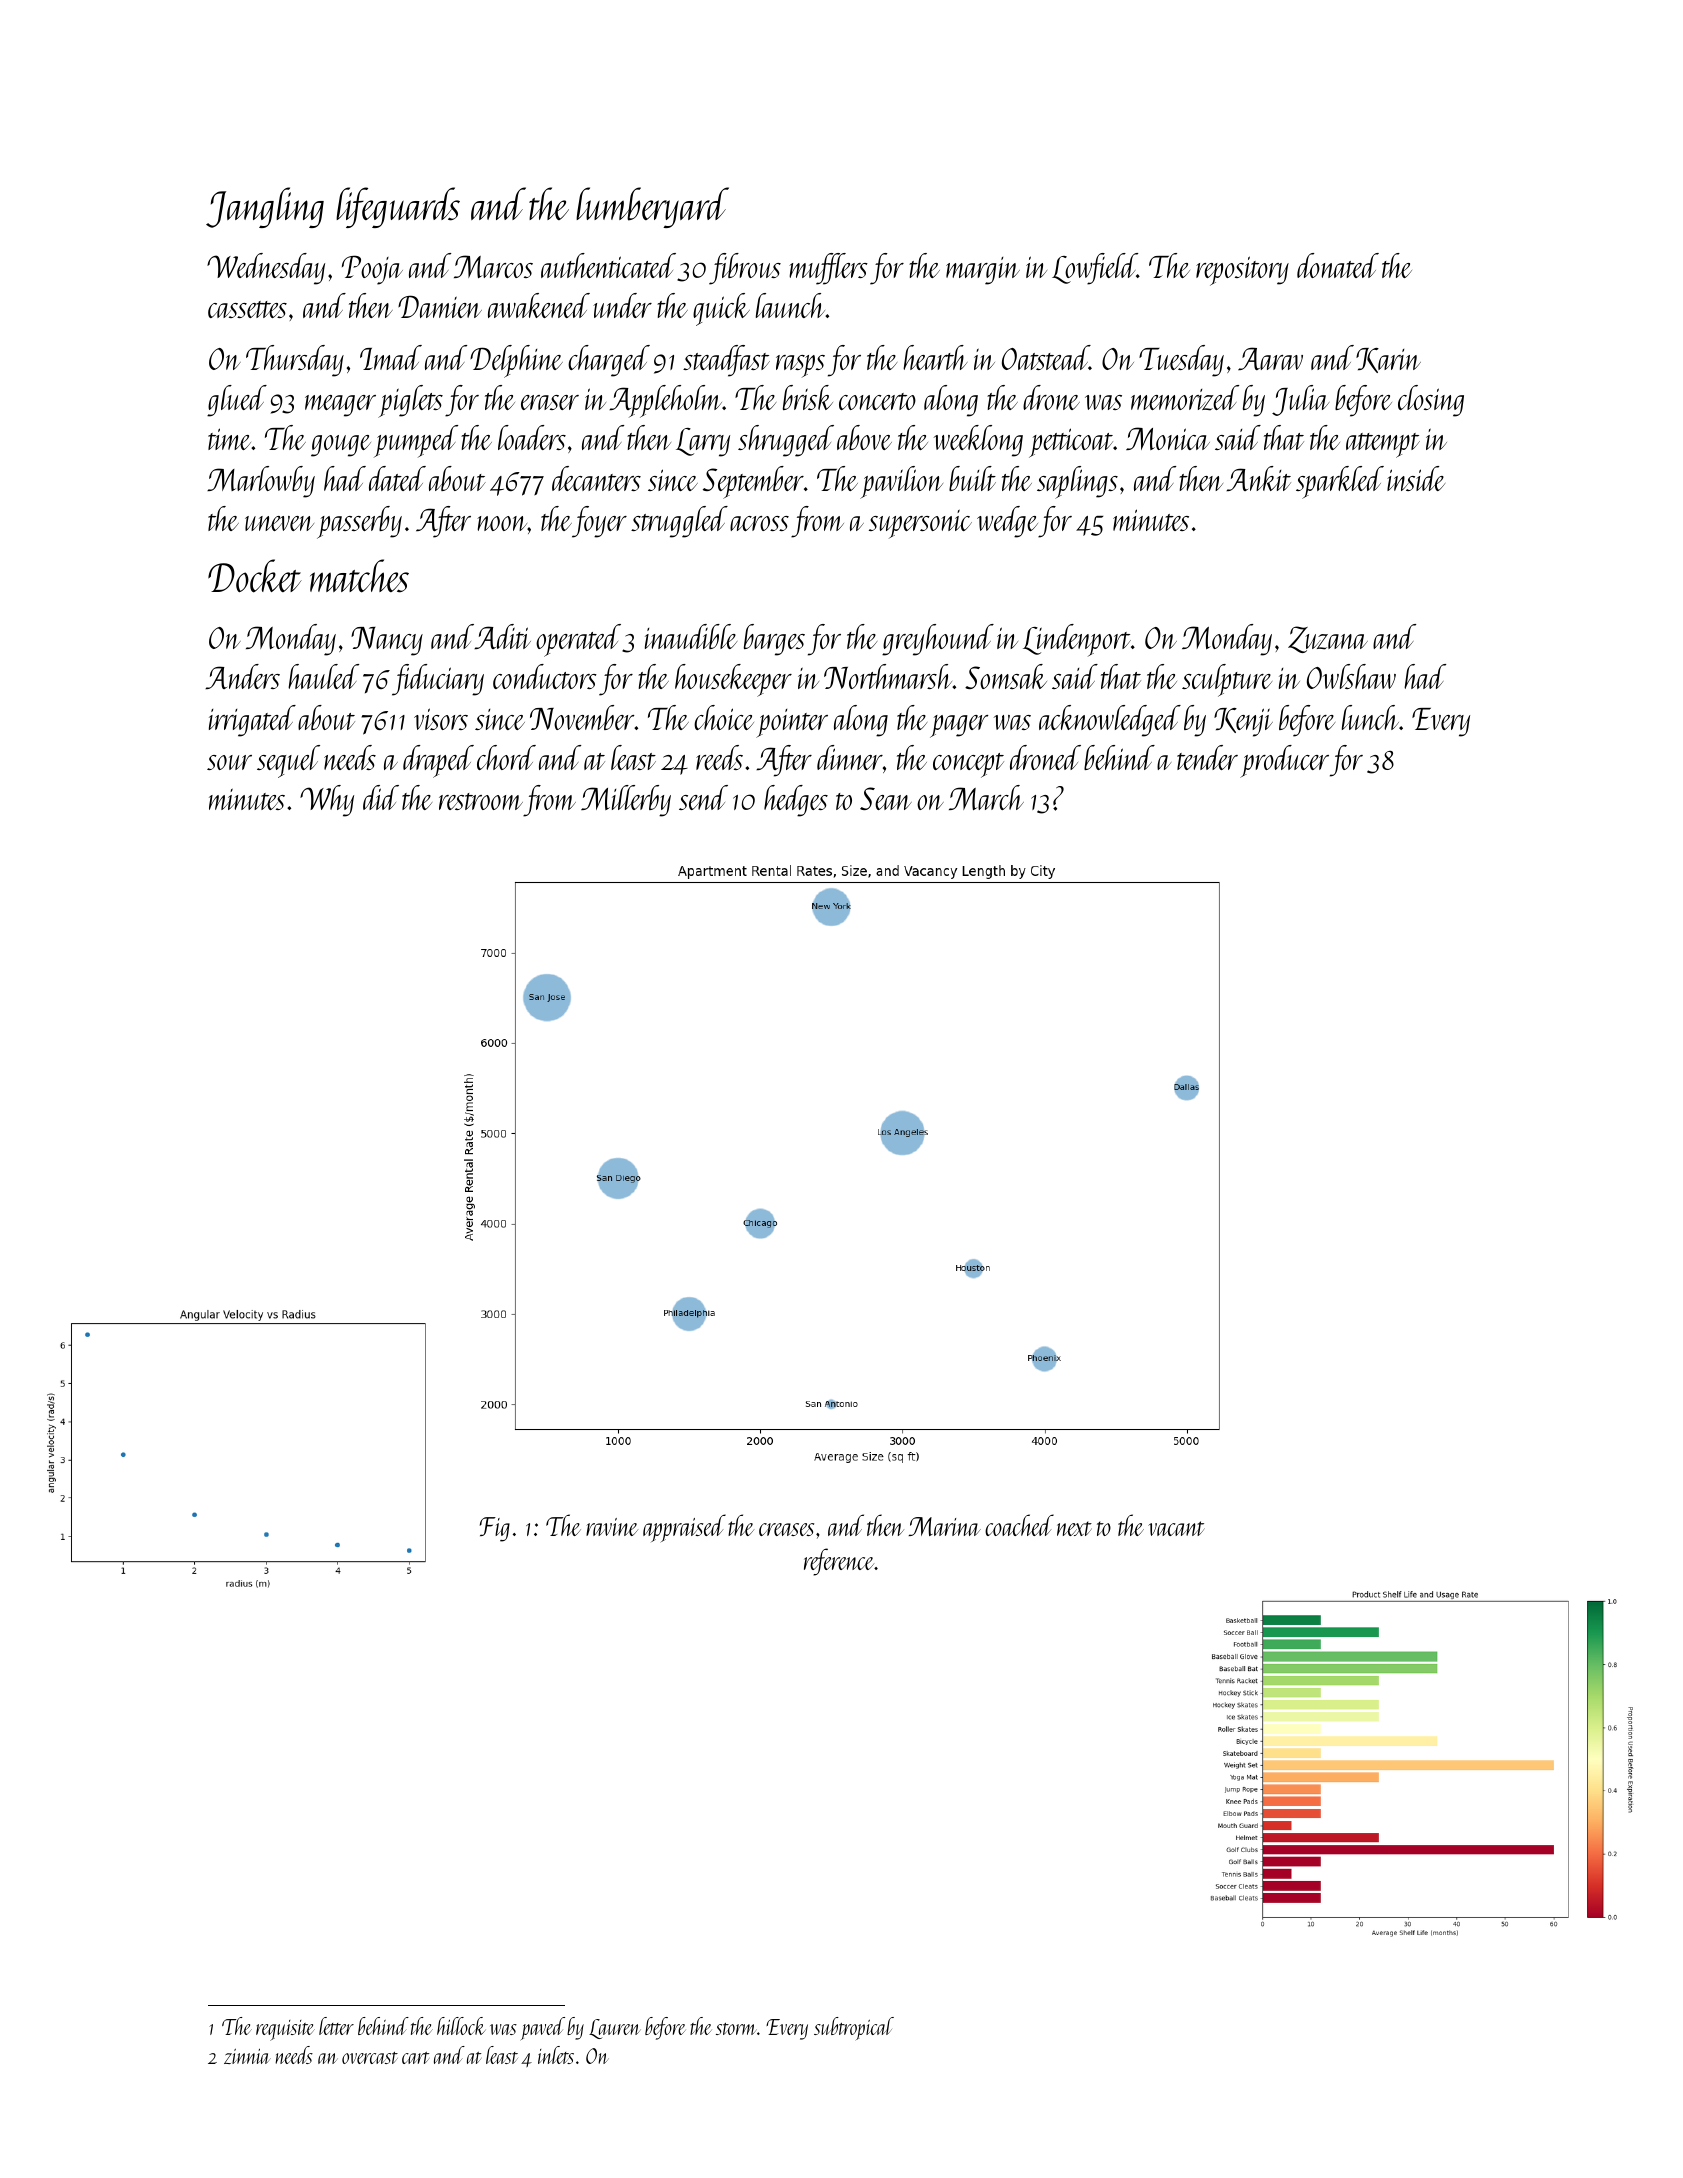 This image has width=1683, height=2178. What do you see at coordinates (652, 207) in the image?
I see `lumberyard` at bounding box center [652, 207].
